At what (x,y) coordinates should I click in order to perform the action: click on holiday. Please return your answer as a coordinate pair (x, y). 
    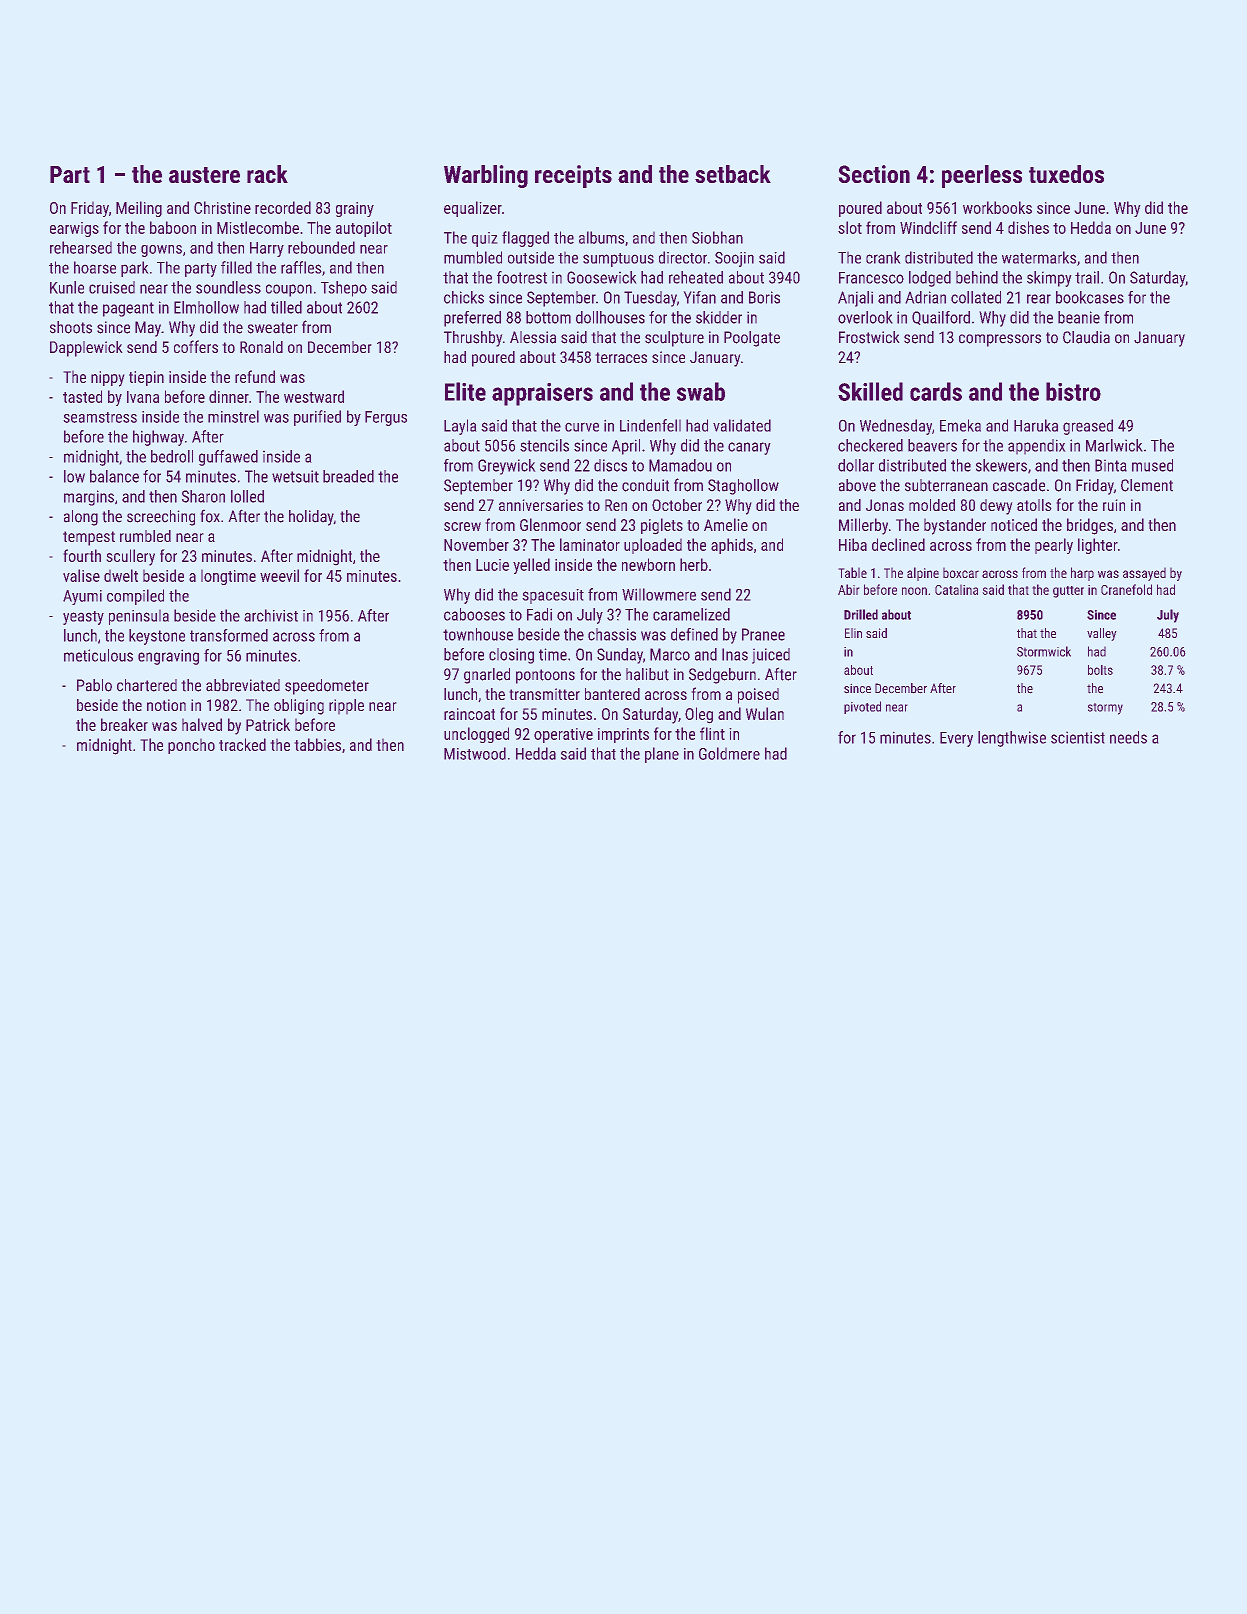
    Looking at the image, I should click on (311, 518).
